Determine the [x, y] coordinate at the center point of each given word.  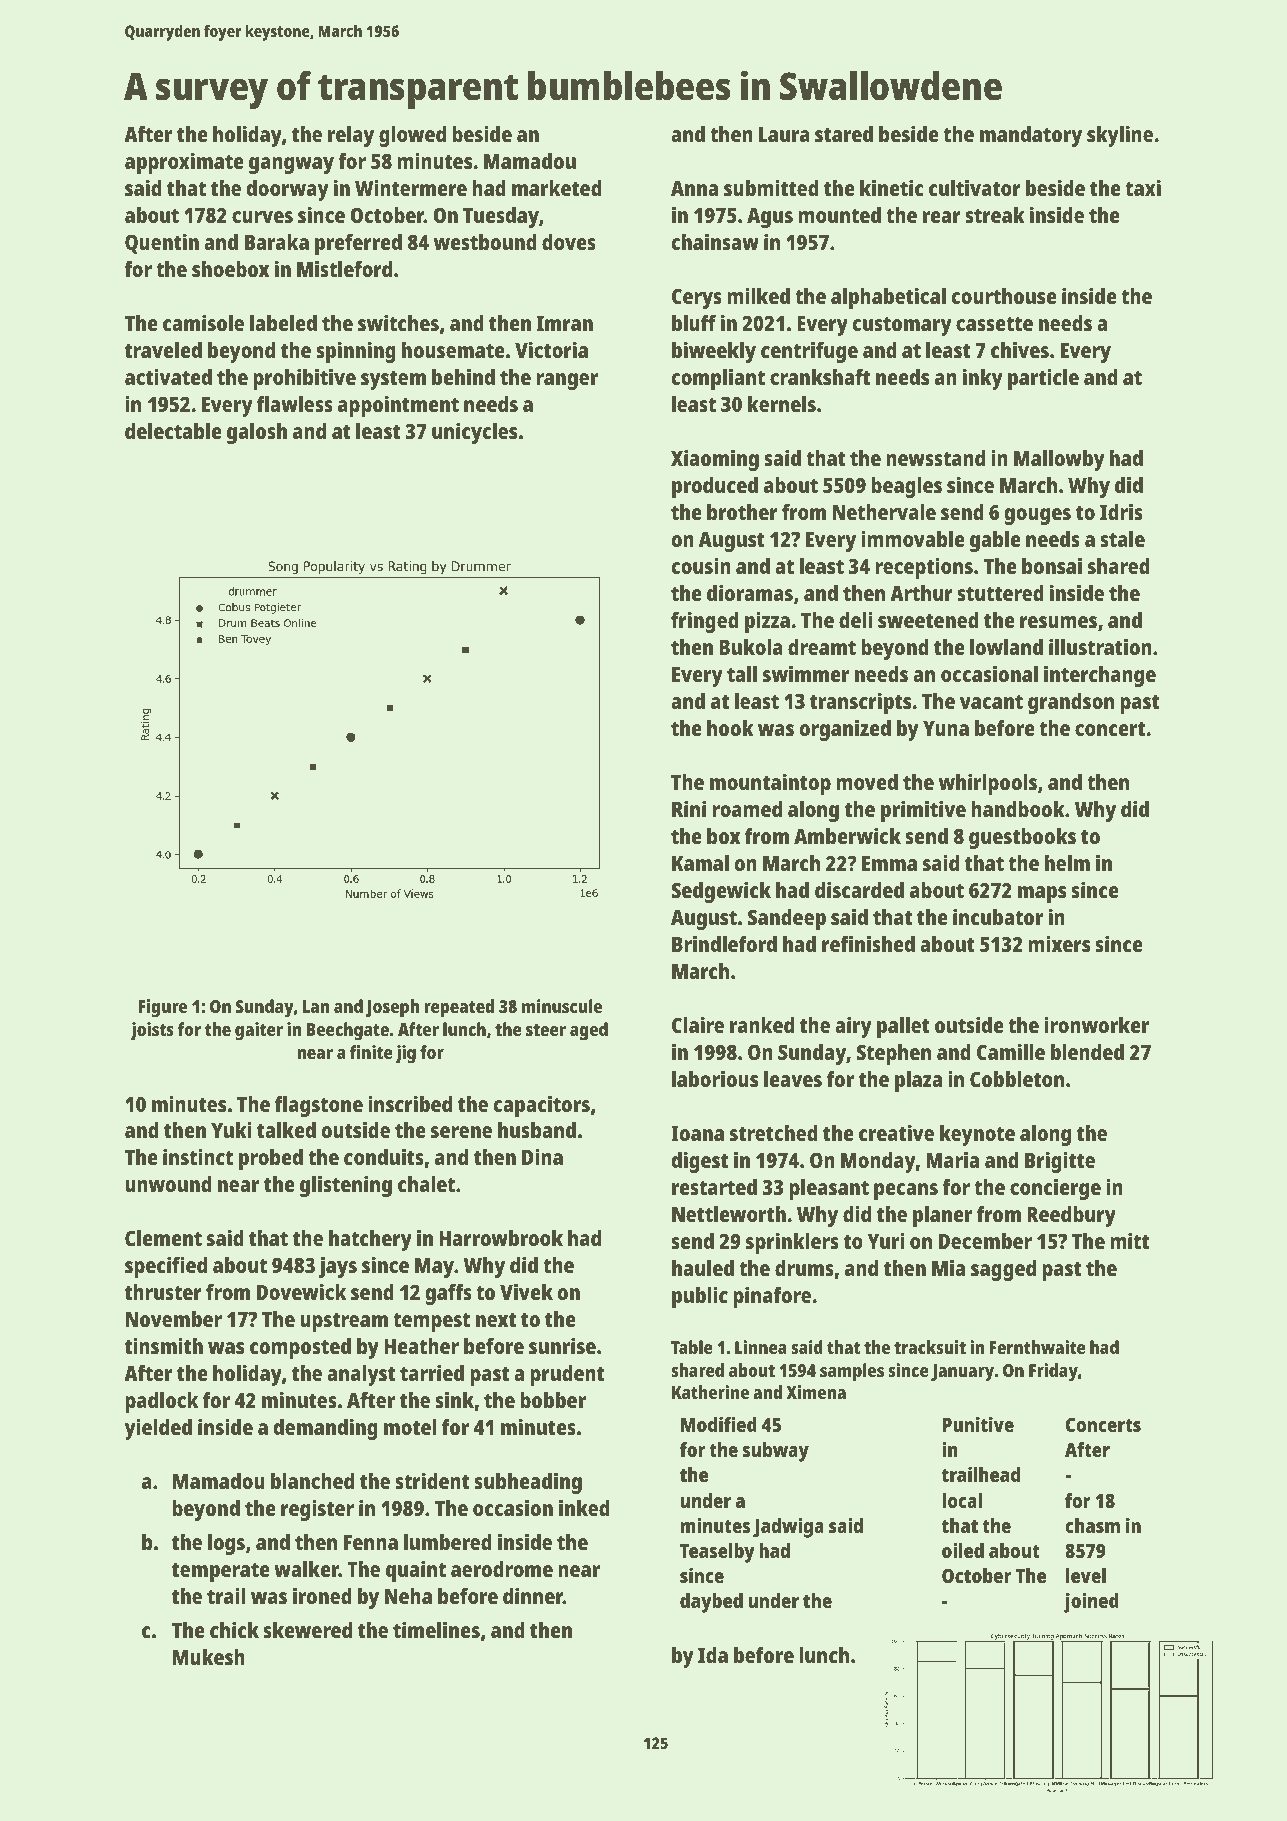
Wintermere [411, 187]
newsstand [935, 458]
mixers [1059, 943]
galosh [257, 433]
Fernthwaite [1037, 1347]
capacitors [541, 1106]
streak [995, 215]
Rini [689, 808]
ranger [567, 381]
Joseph [392, 1008]
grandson [1071, 703]
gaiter [259, 1031]
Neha [408, 1596]
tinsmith [164, 1345]
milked [758, 295]
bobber [553, 1400]
